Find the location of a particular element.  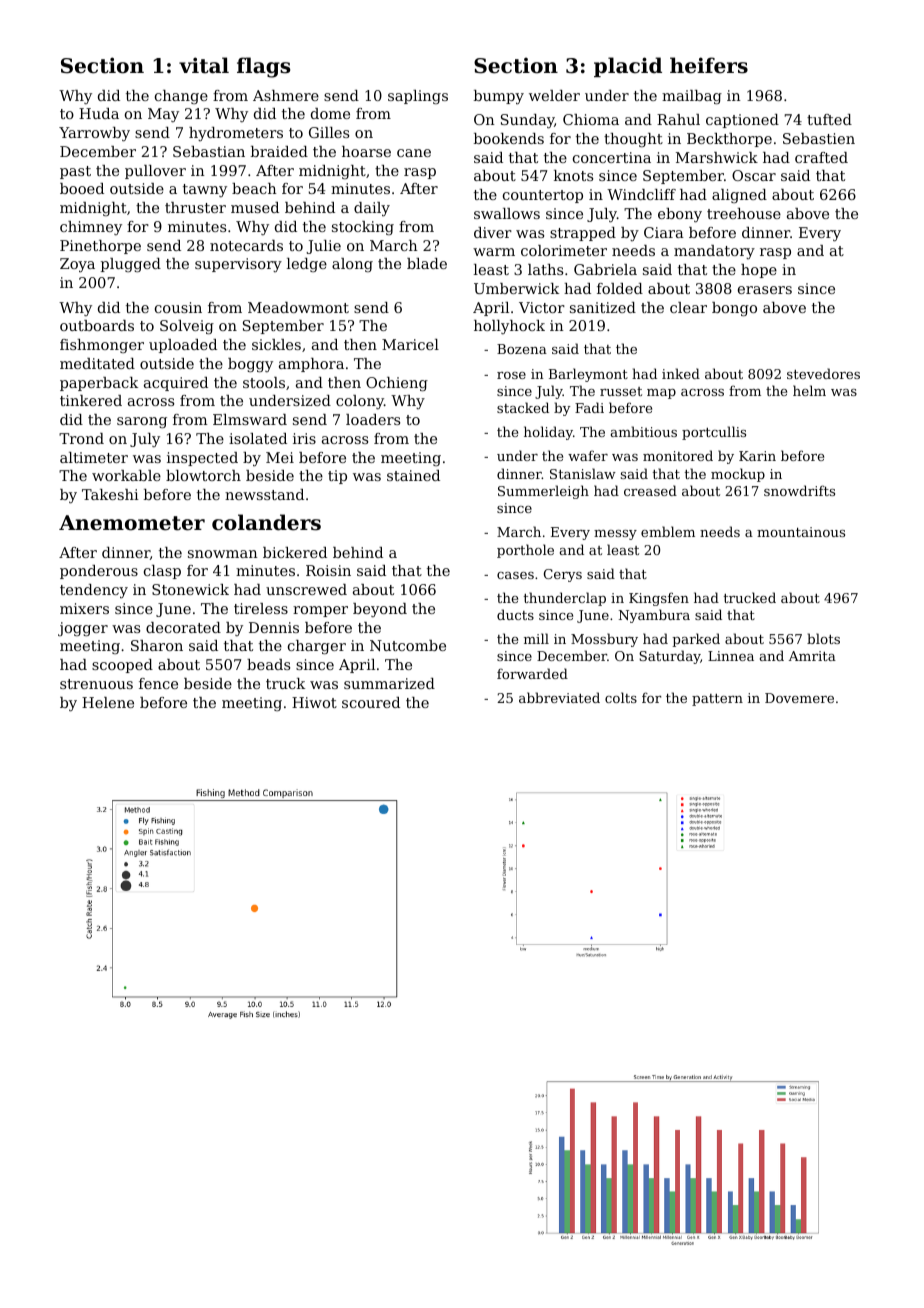

Bozena is located at coordinates (522, 349).
